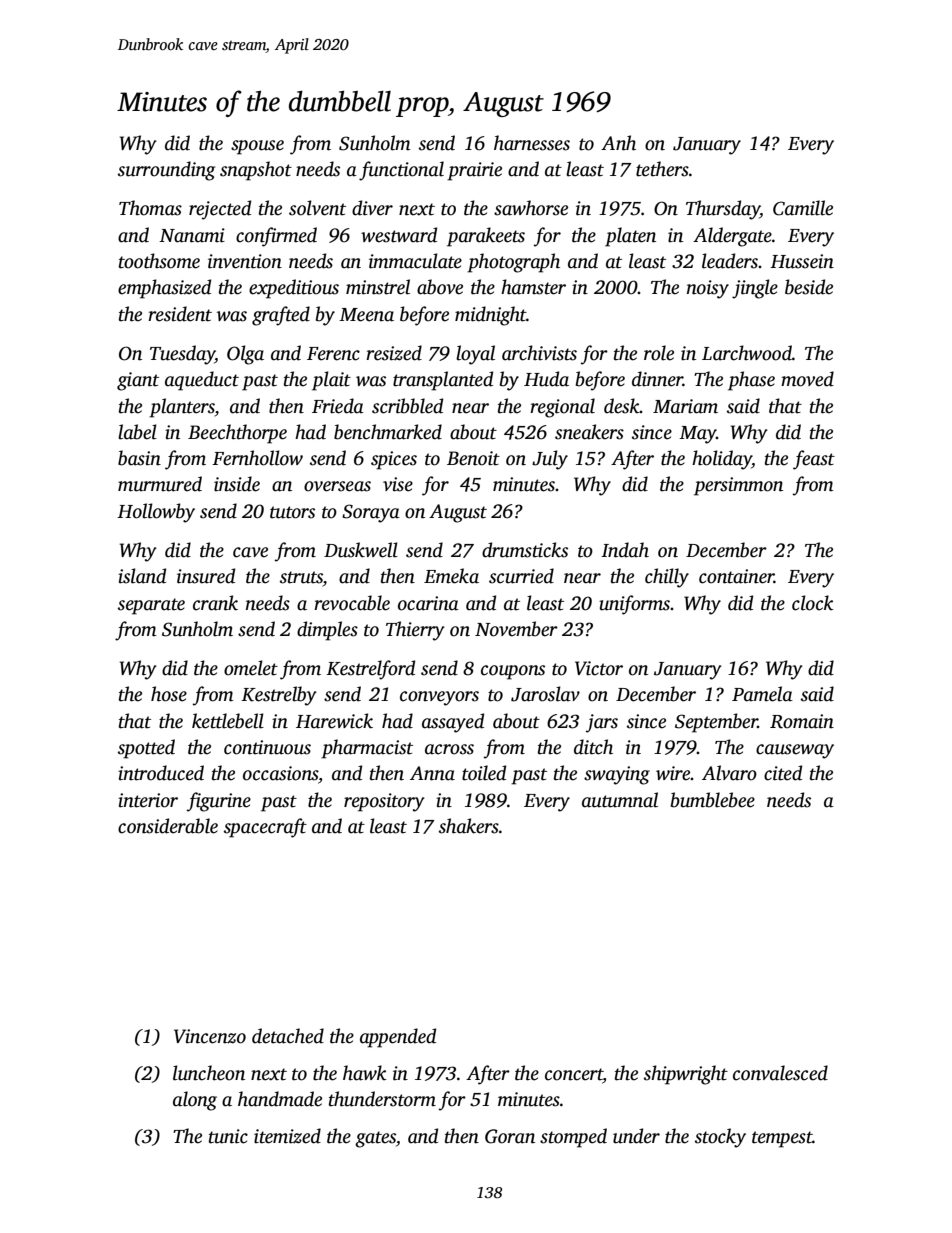  I want to click on Camille, so click(803, 208).
